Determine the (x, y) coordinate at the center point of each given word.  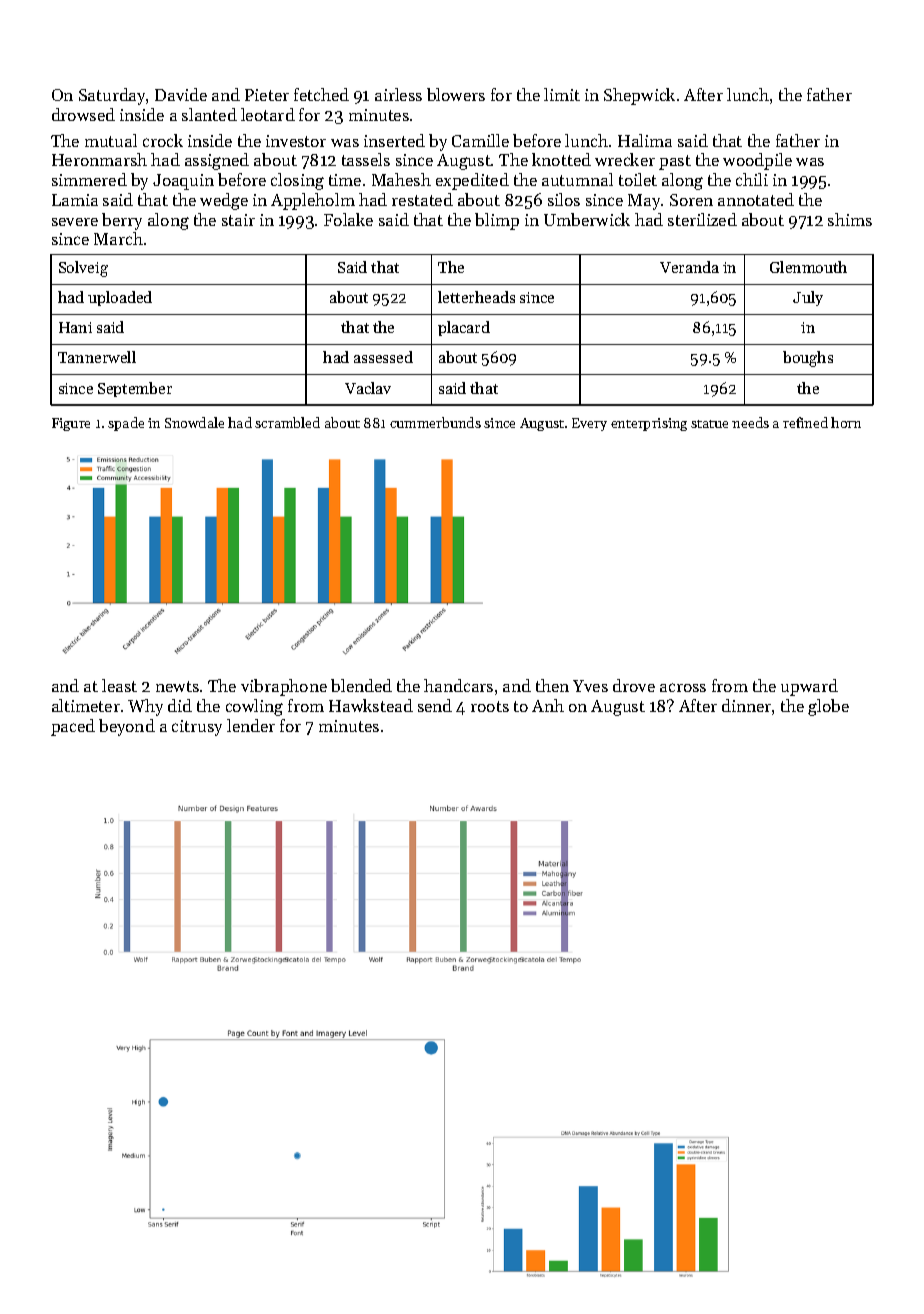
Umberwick (587, 219)
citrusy (197, 728)
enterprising (649, 424)
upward (809, 687)
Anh (548, 705)
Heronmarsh (99, 159)
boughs (808, 359)
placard (464, 328)
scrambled (287, 422)
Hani (75, 327)
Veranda (689, 267)
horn (846, 422)
